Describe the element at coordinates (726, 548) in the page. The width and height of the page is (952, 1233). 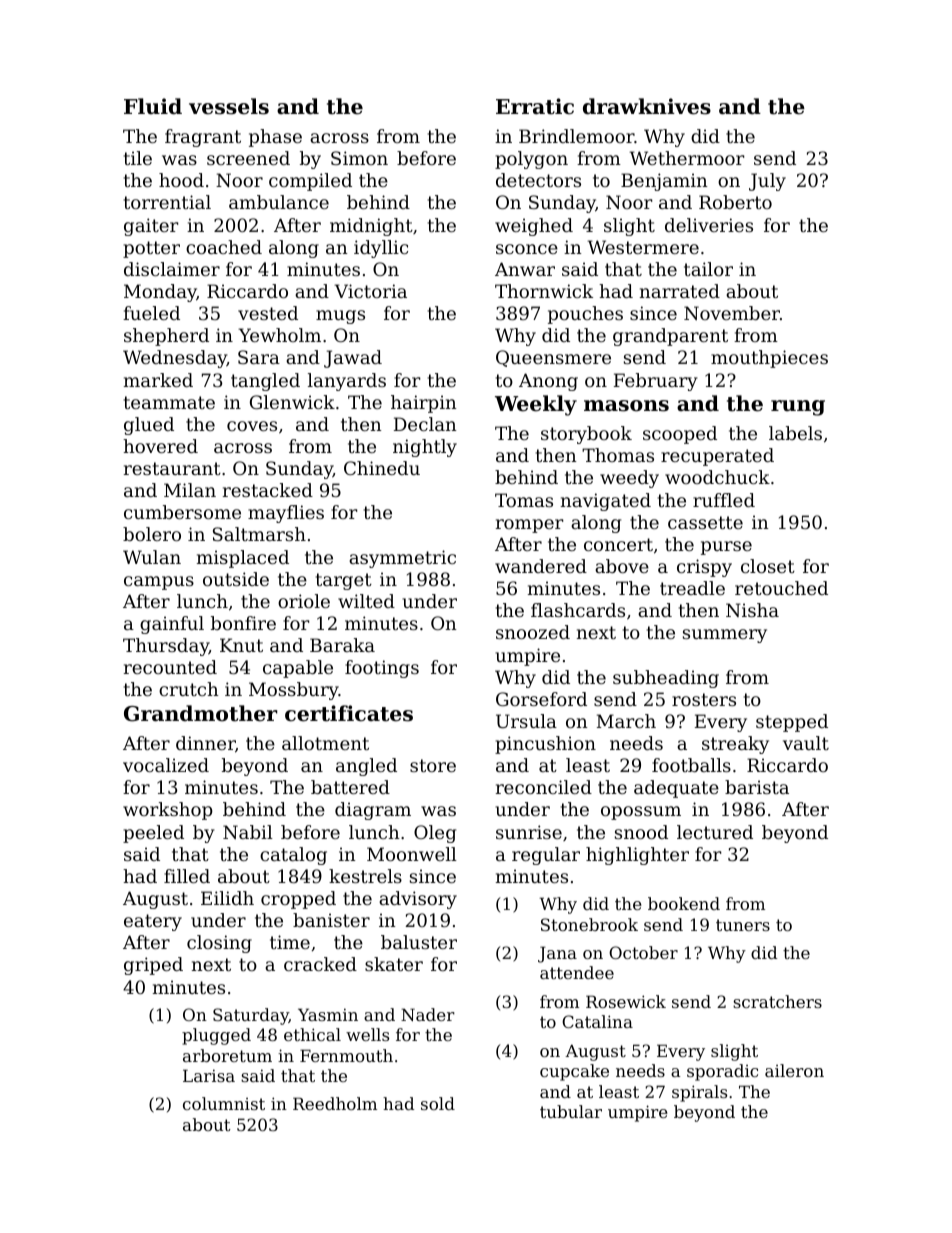
I see `purse` at that location.
